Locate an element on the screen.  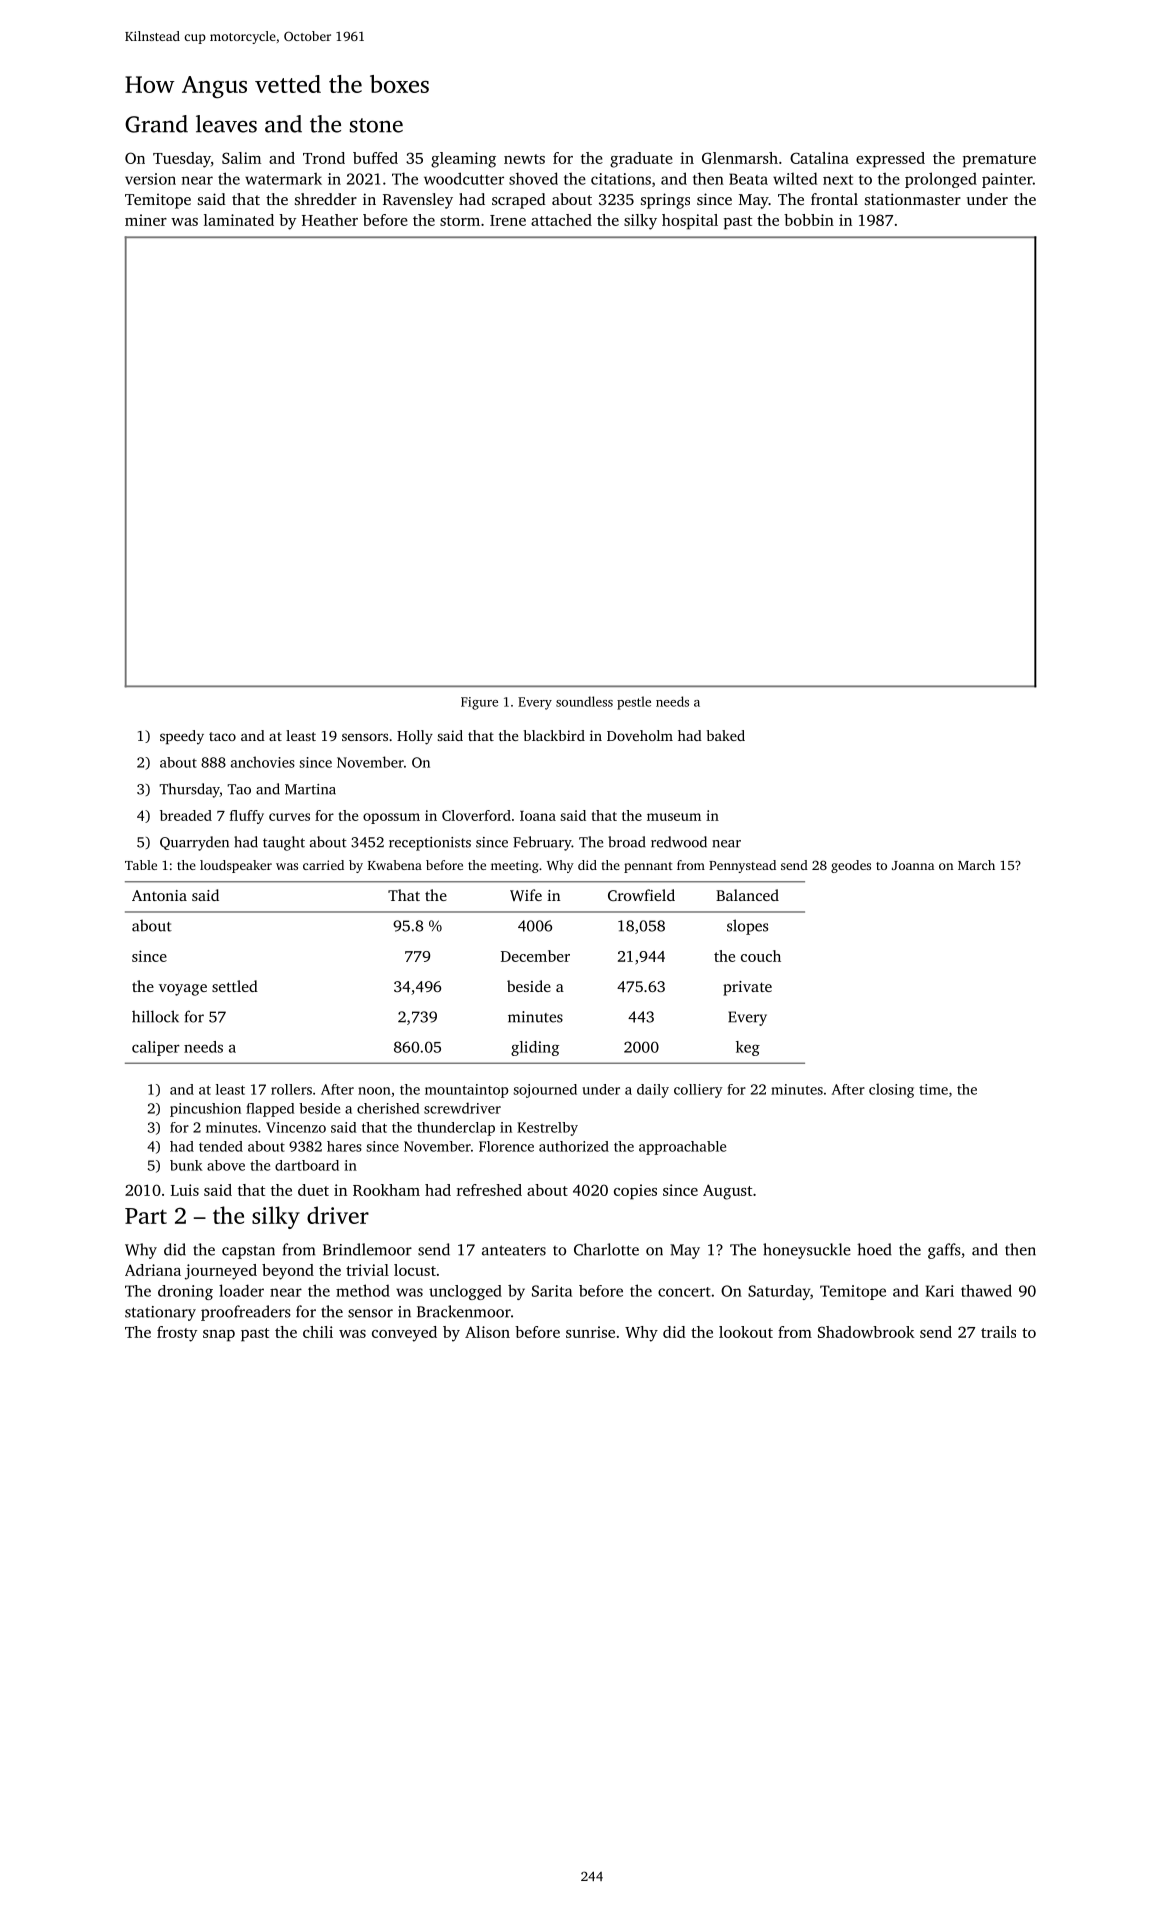
time is located at coordinates (933, 1089).
